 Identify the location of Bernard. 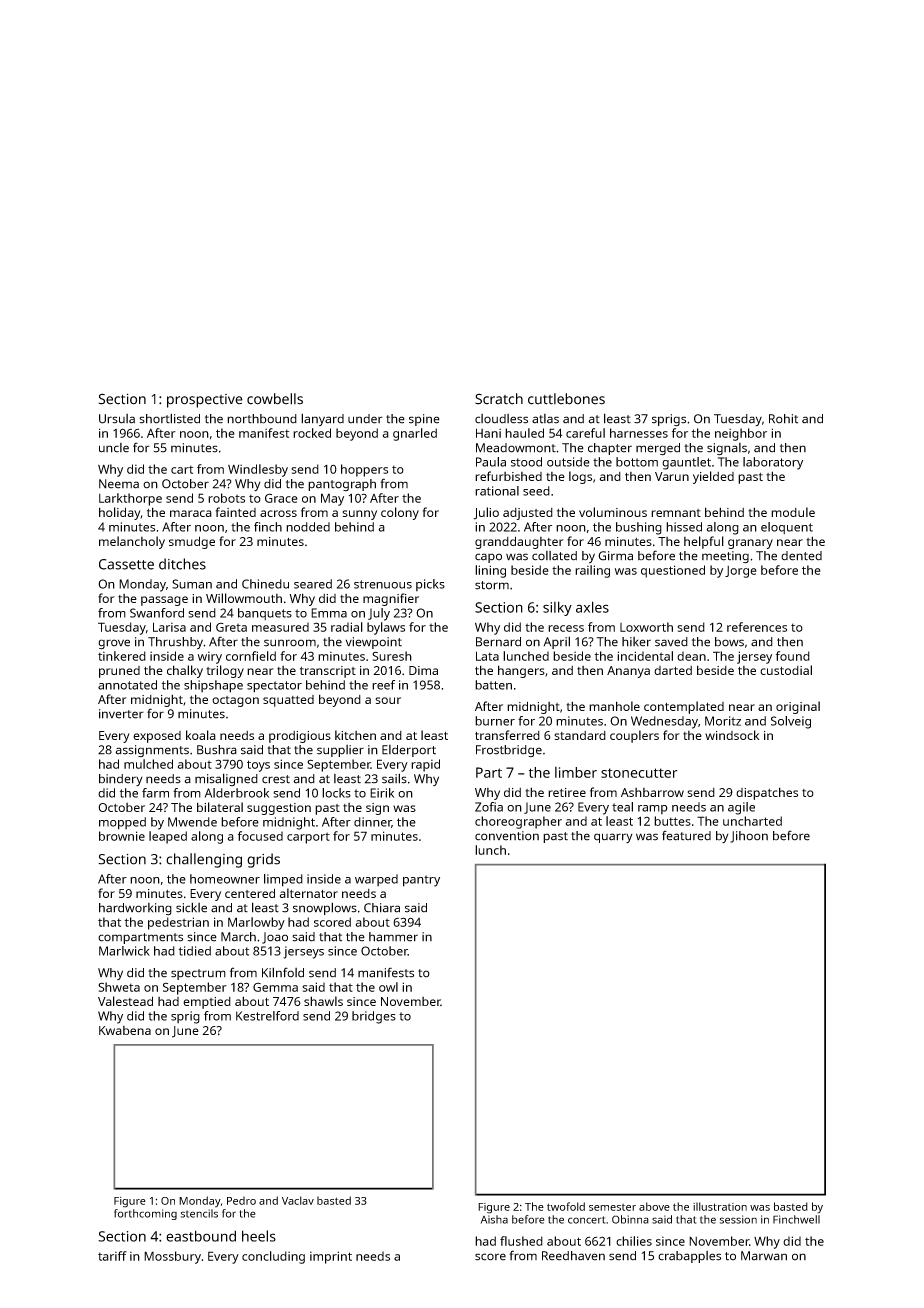
(498, 642).
